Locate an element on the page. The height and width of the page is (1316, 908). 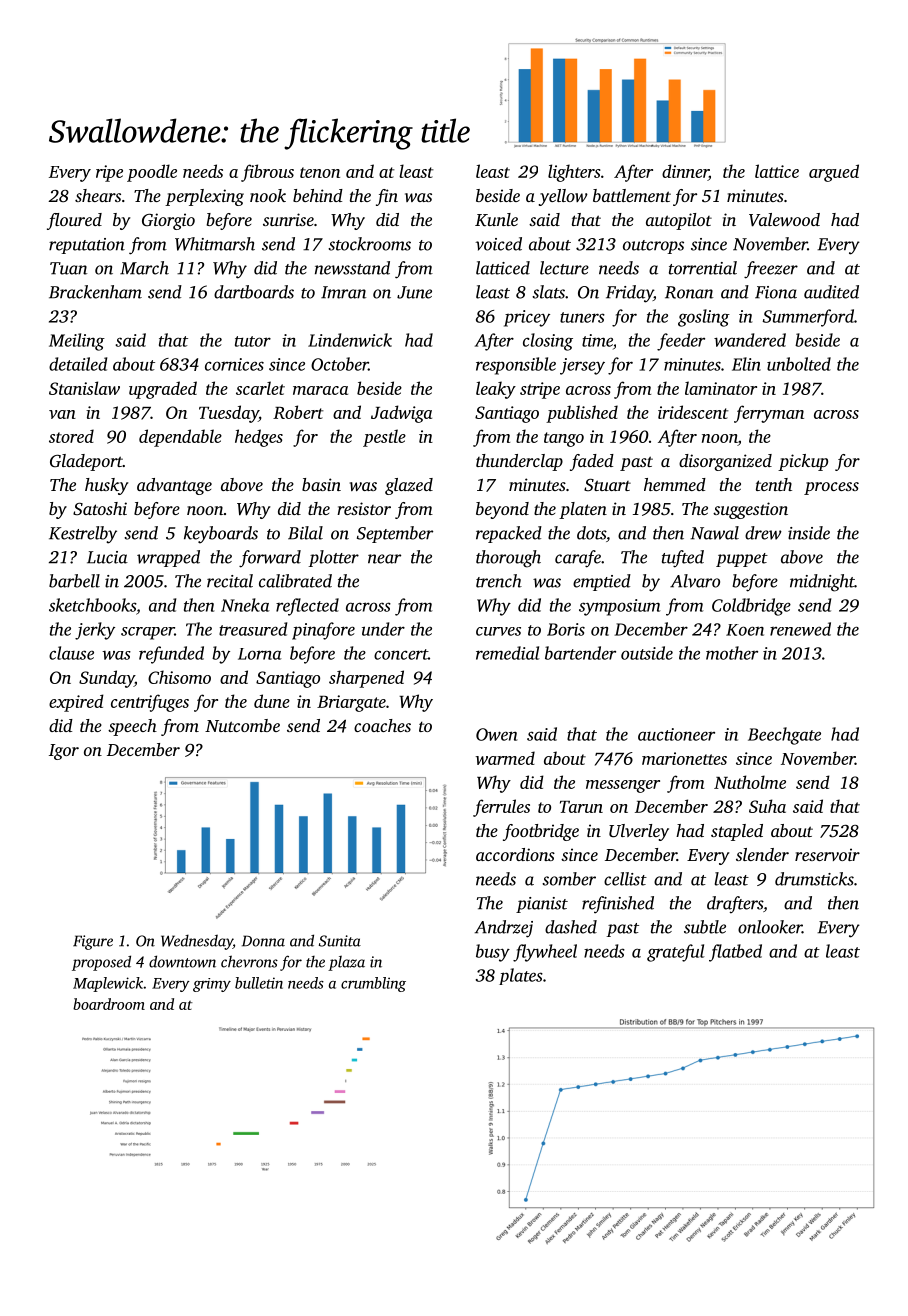
Kestrelby is located at coordinates (83, 535).
